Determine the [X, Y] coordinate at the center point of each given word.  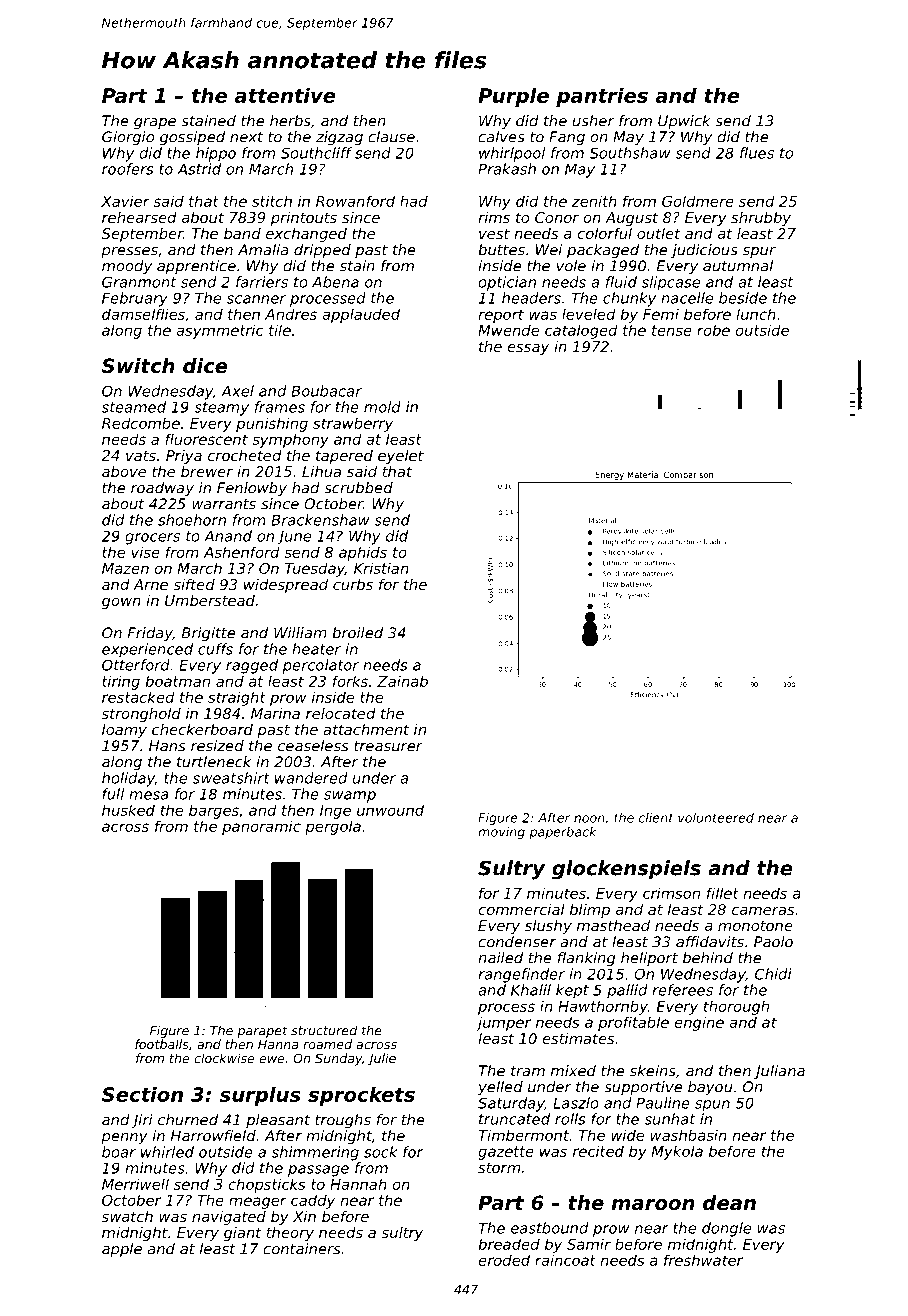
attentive [285, 95]
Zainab [402, 681]
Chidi [773, 974]
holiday [128, 779]
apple [122, 1250]
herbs [290, 121]
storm [499, 1167]
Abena [335, 282]
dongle [726, 1229]
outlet [659, 233]
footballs [162, 1044]
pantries [602, 97]
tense [672, 330]
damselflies [143, 314]
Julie [382, 1059]
